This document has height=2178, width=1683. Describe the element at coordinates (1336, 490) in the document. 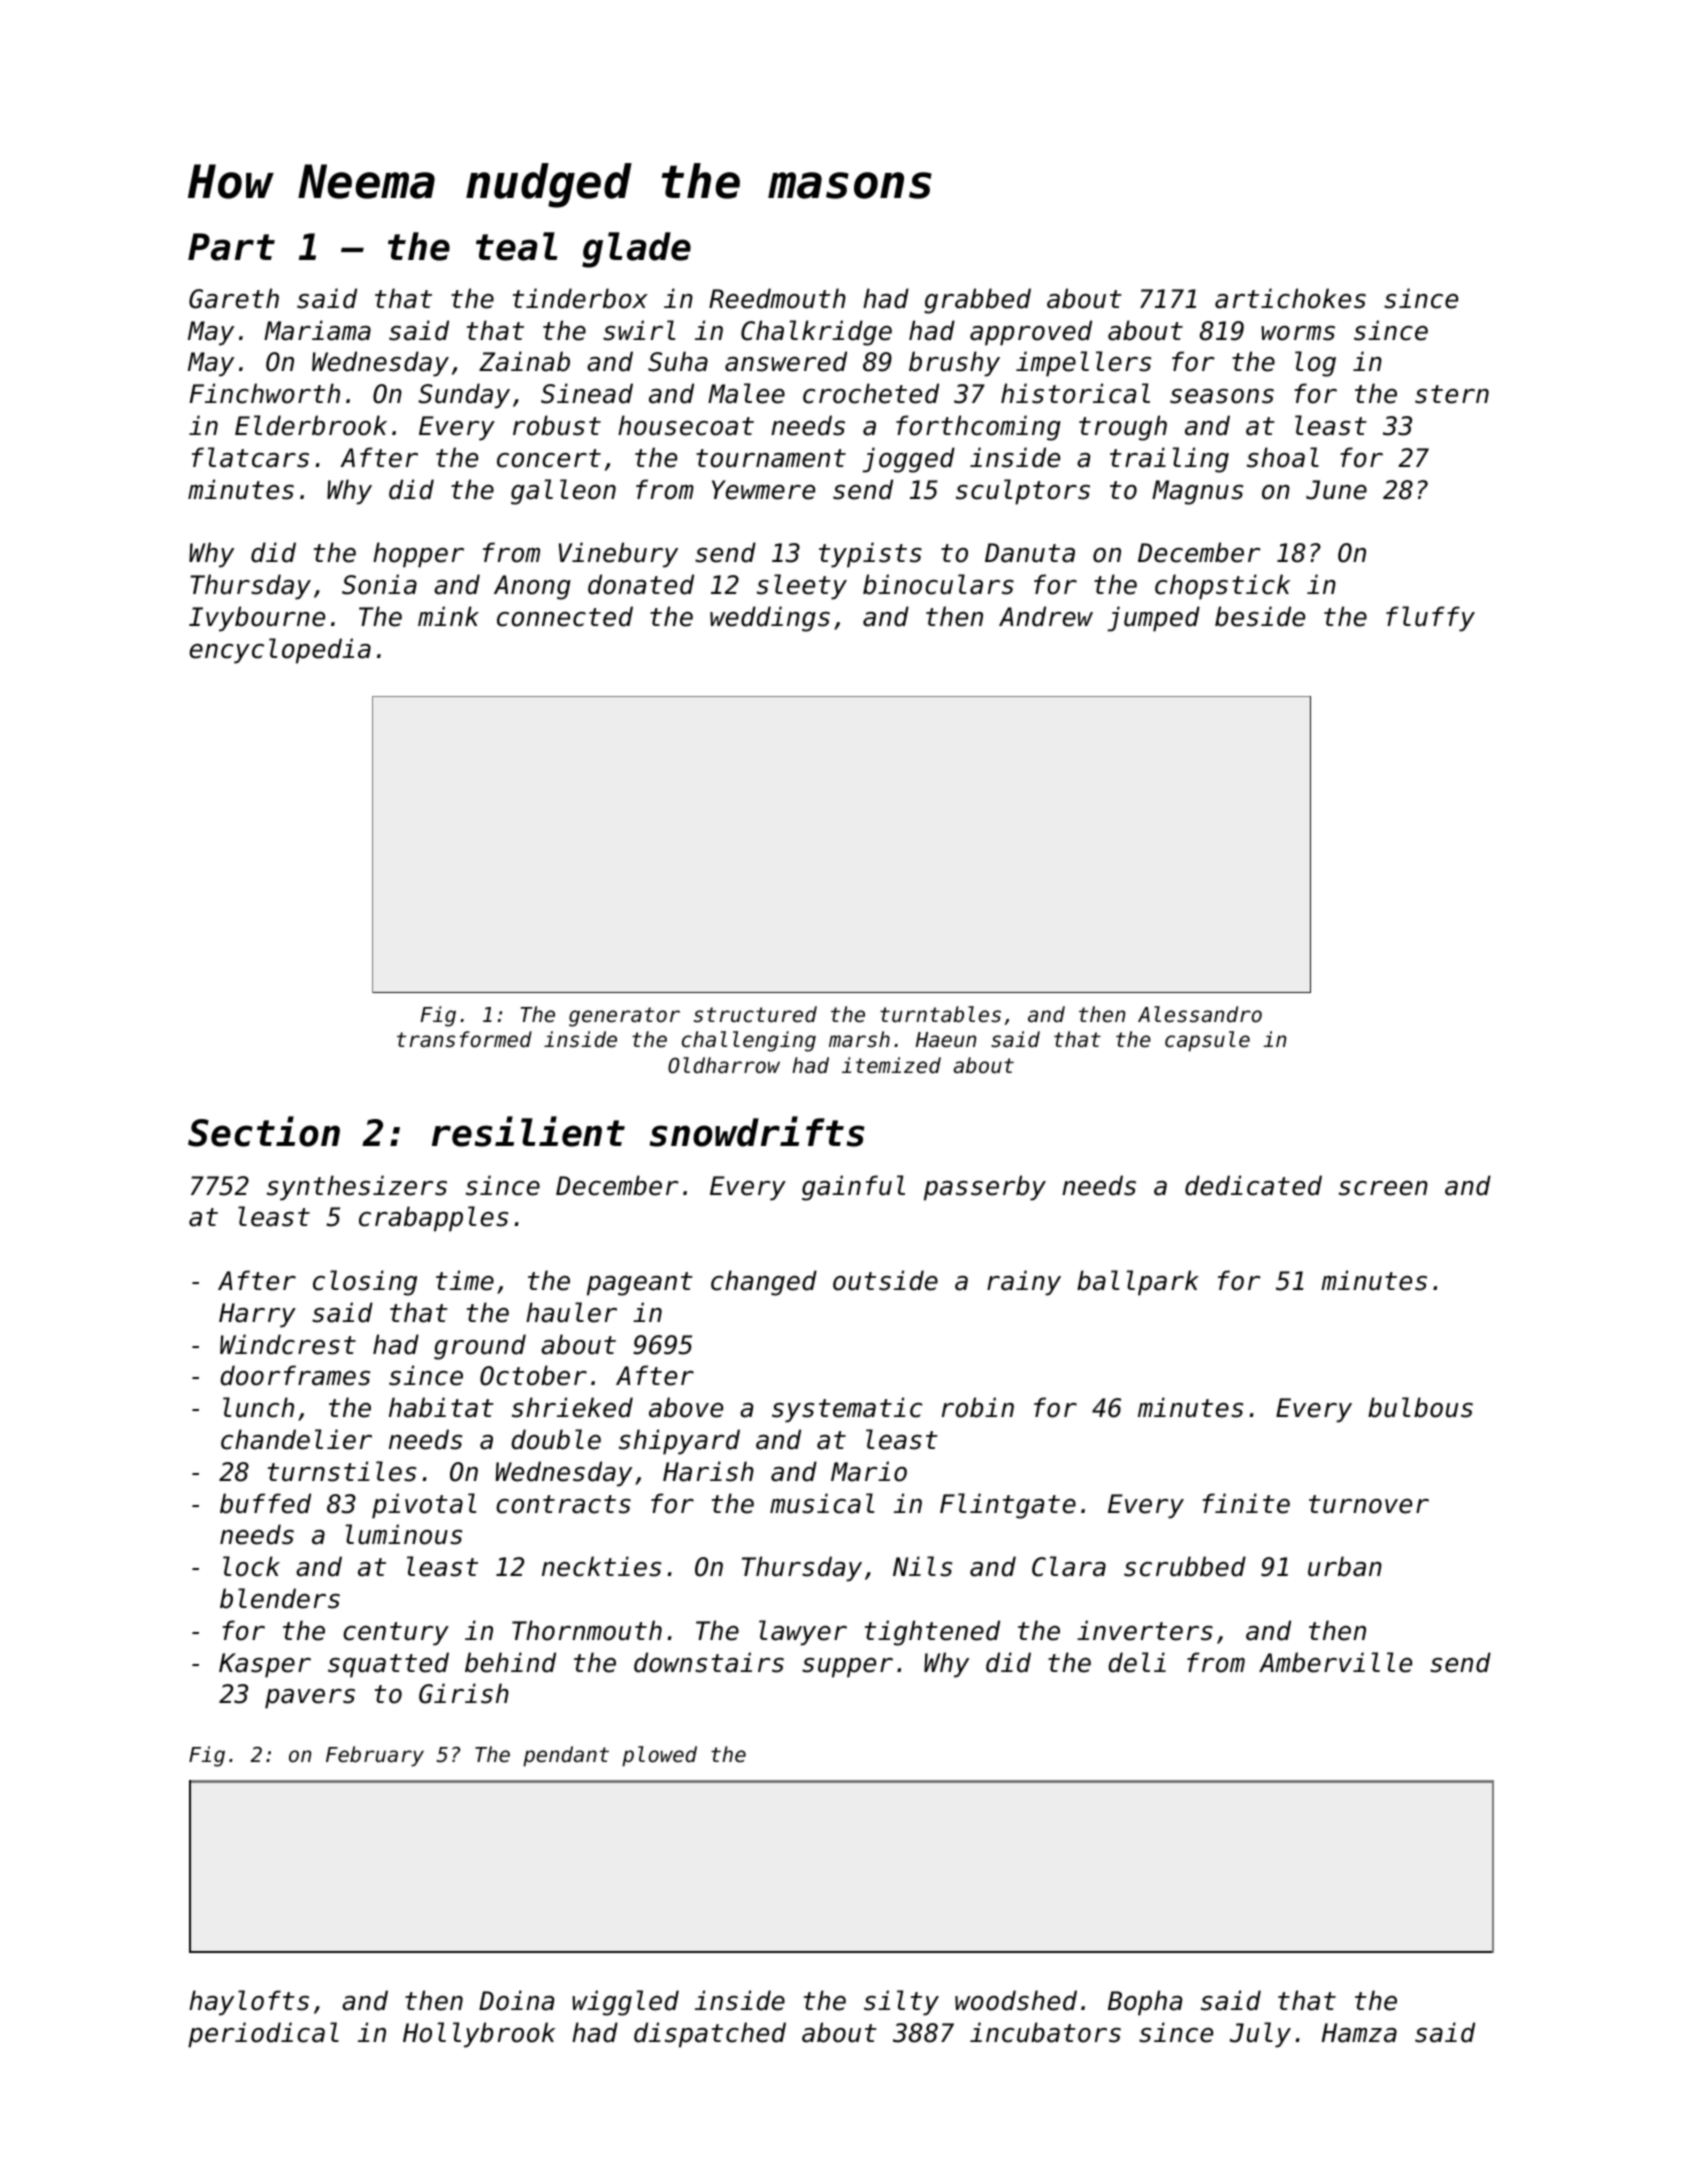

I see `June` at that location.
